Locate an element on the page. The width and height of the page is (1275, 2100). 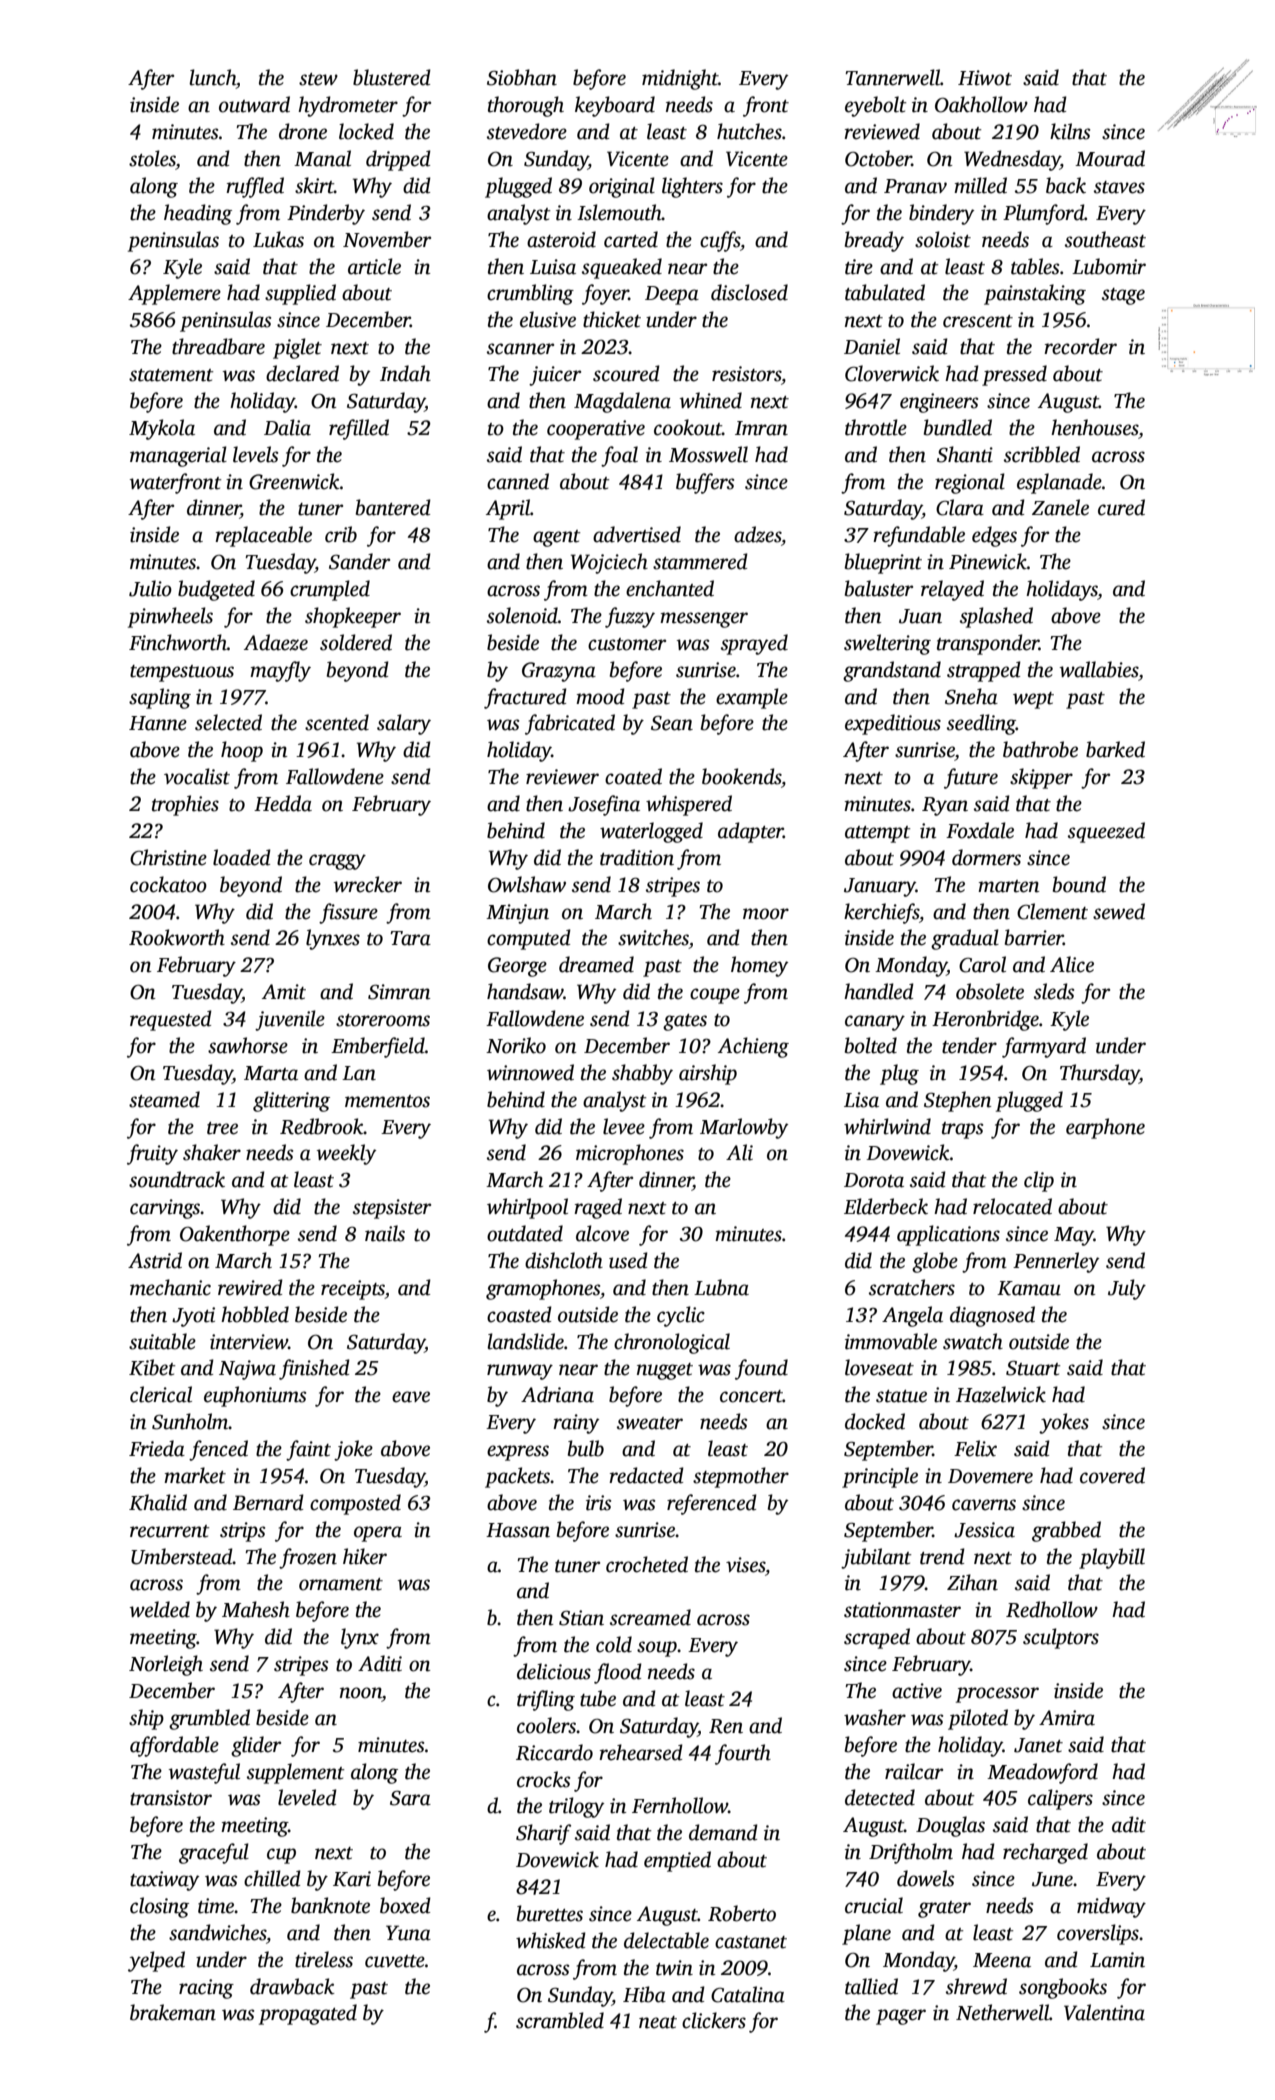
dormers is located at coordinates (986, 857).
